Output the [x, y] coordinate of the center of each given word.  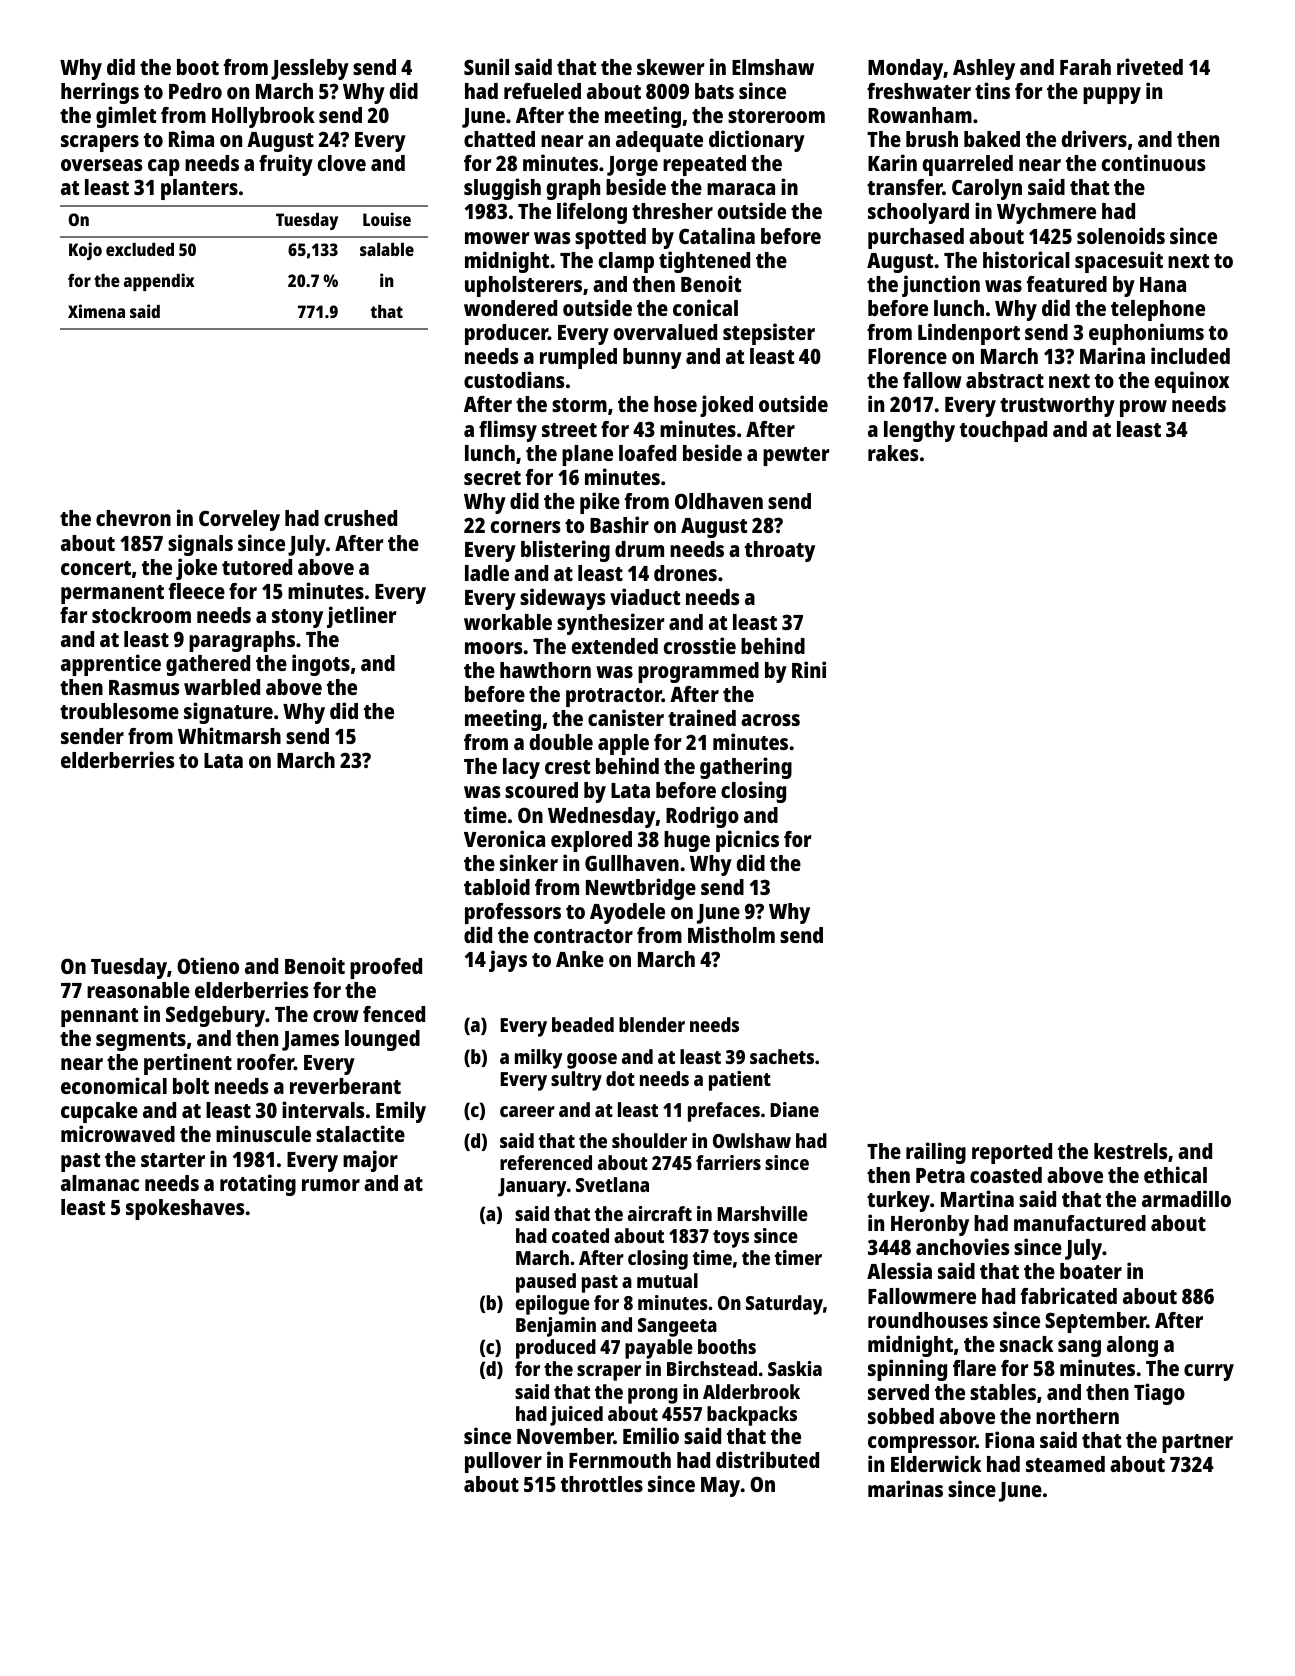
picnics [747, 841]
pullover [503, 1462]
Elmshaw [773, 67]
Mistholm [731, 934]
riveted [1150, 66]
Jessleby [310, 69]
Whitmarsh [229, 735]
